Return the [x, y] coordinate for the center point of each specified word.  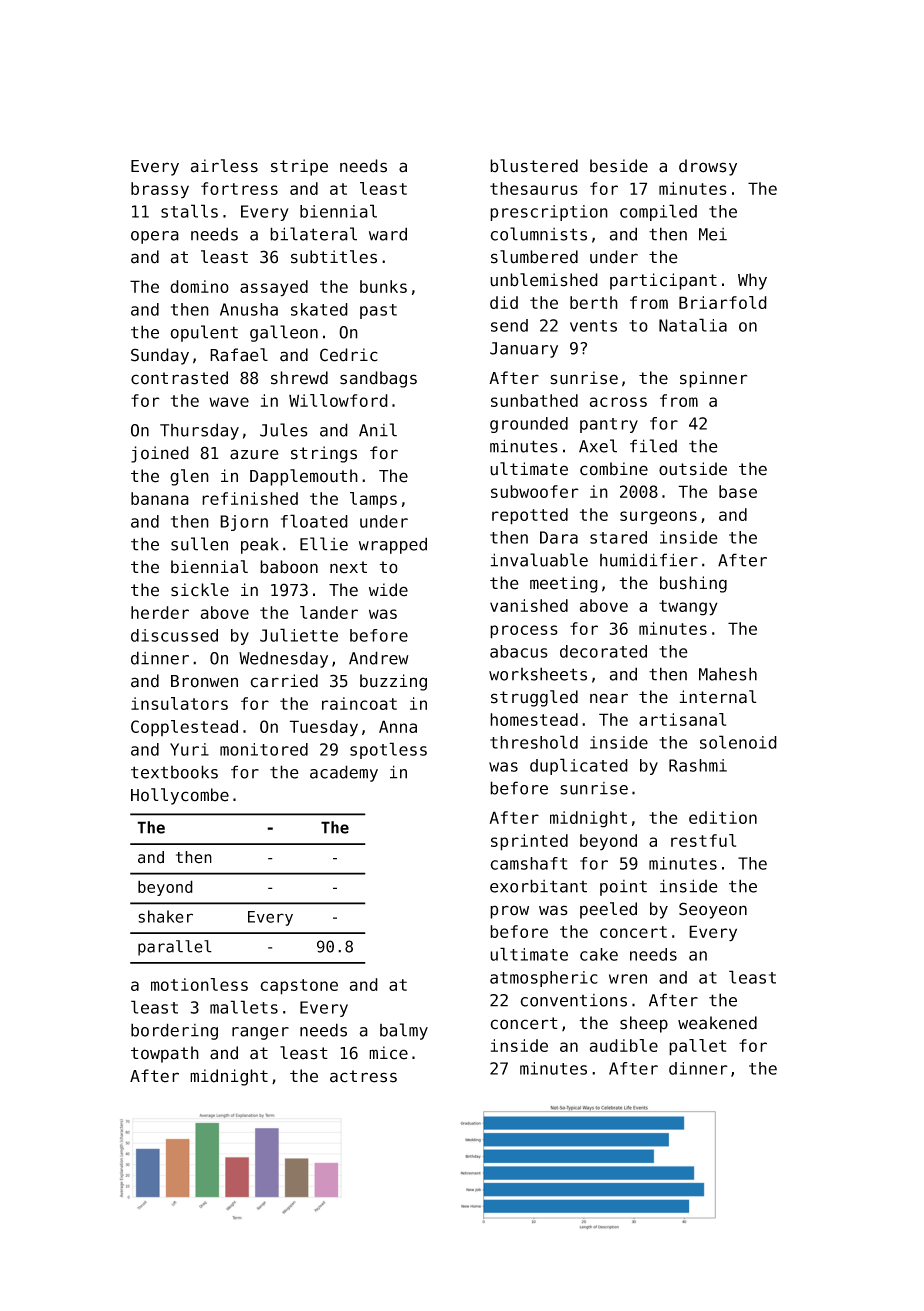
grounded [529, 425]
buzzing [393, 682]
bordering [174, 1031]
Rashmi [698, 765]
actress [363, 1076]
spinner [713, 379]
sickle [200, 590]
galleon [284, 333]
